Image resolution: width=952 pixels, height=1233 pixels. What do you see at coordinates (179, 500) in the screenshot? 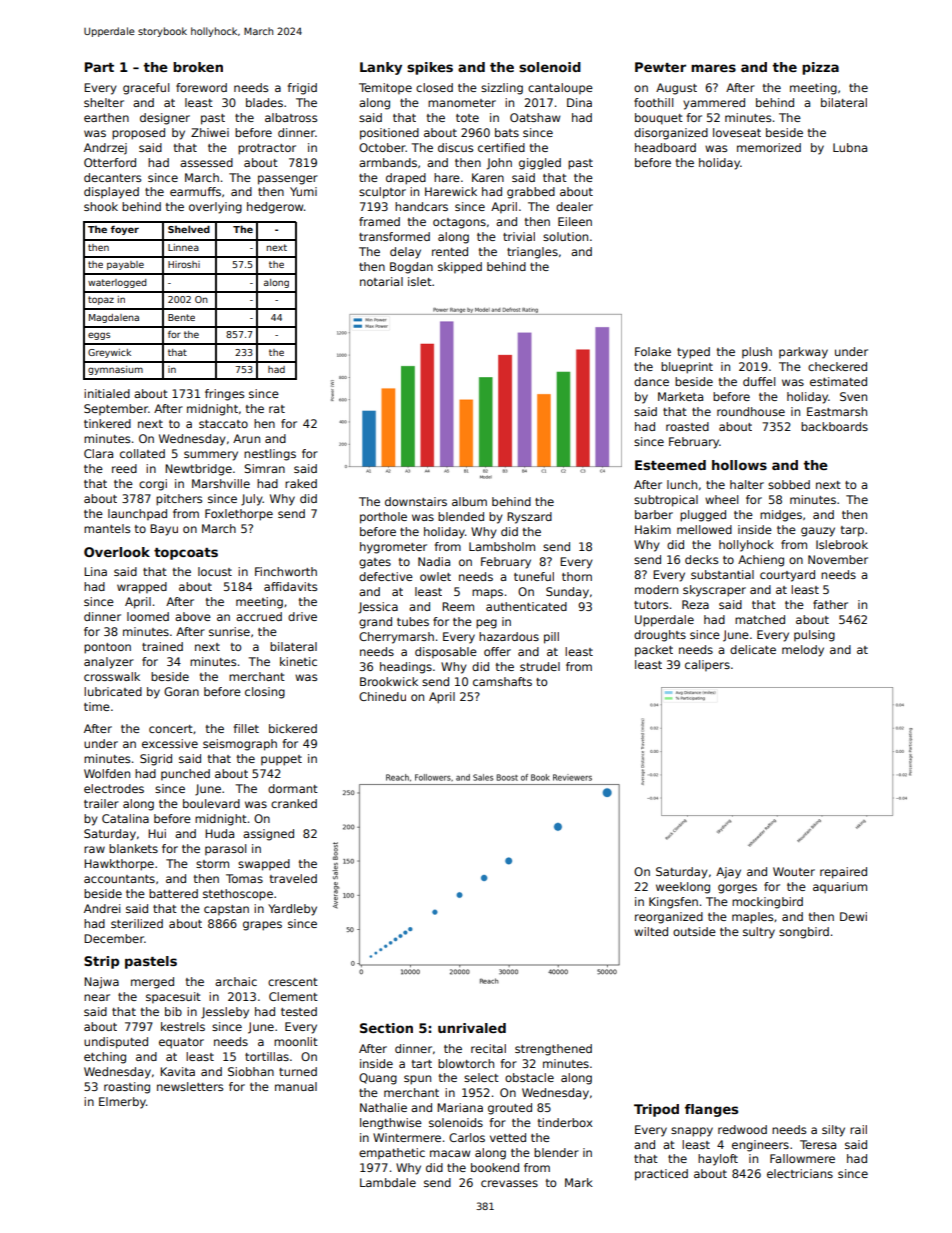
I see `pitchers` at bounding box center [179, 500].
